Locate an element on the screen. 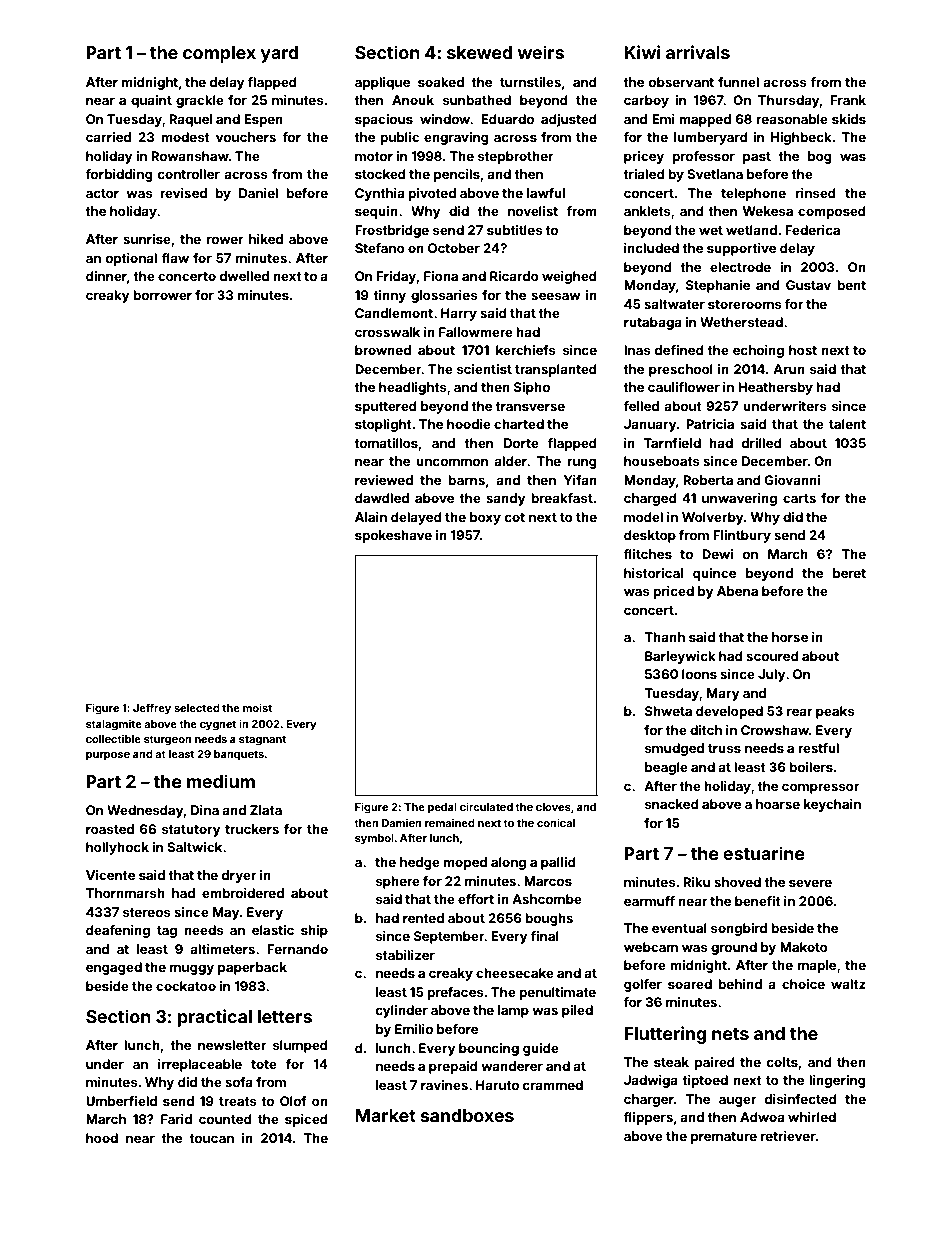 The height and width of the screenshot is (1233, 952). embroidered is located at coordinates (243, 893).
